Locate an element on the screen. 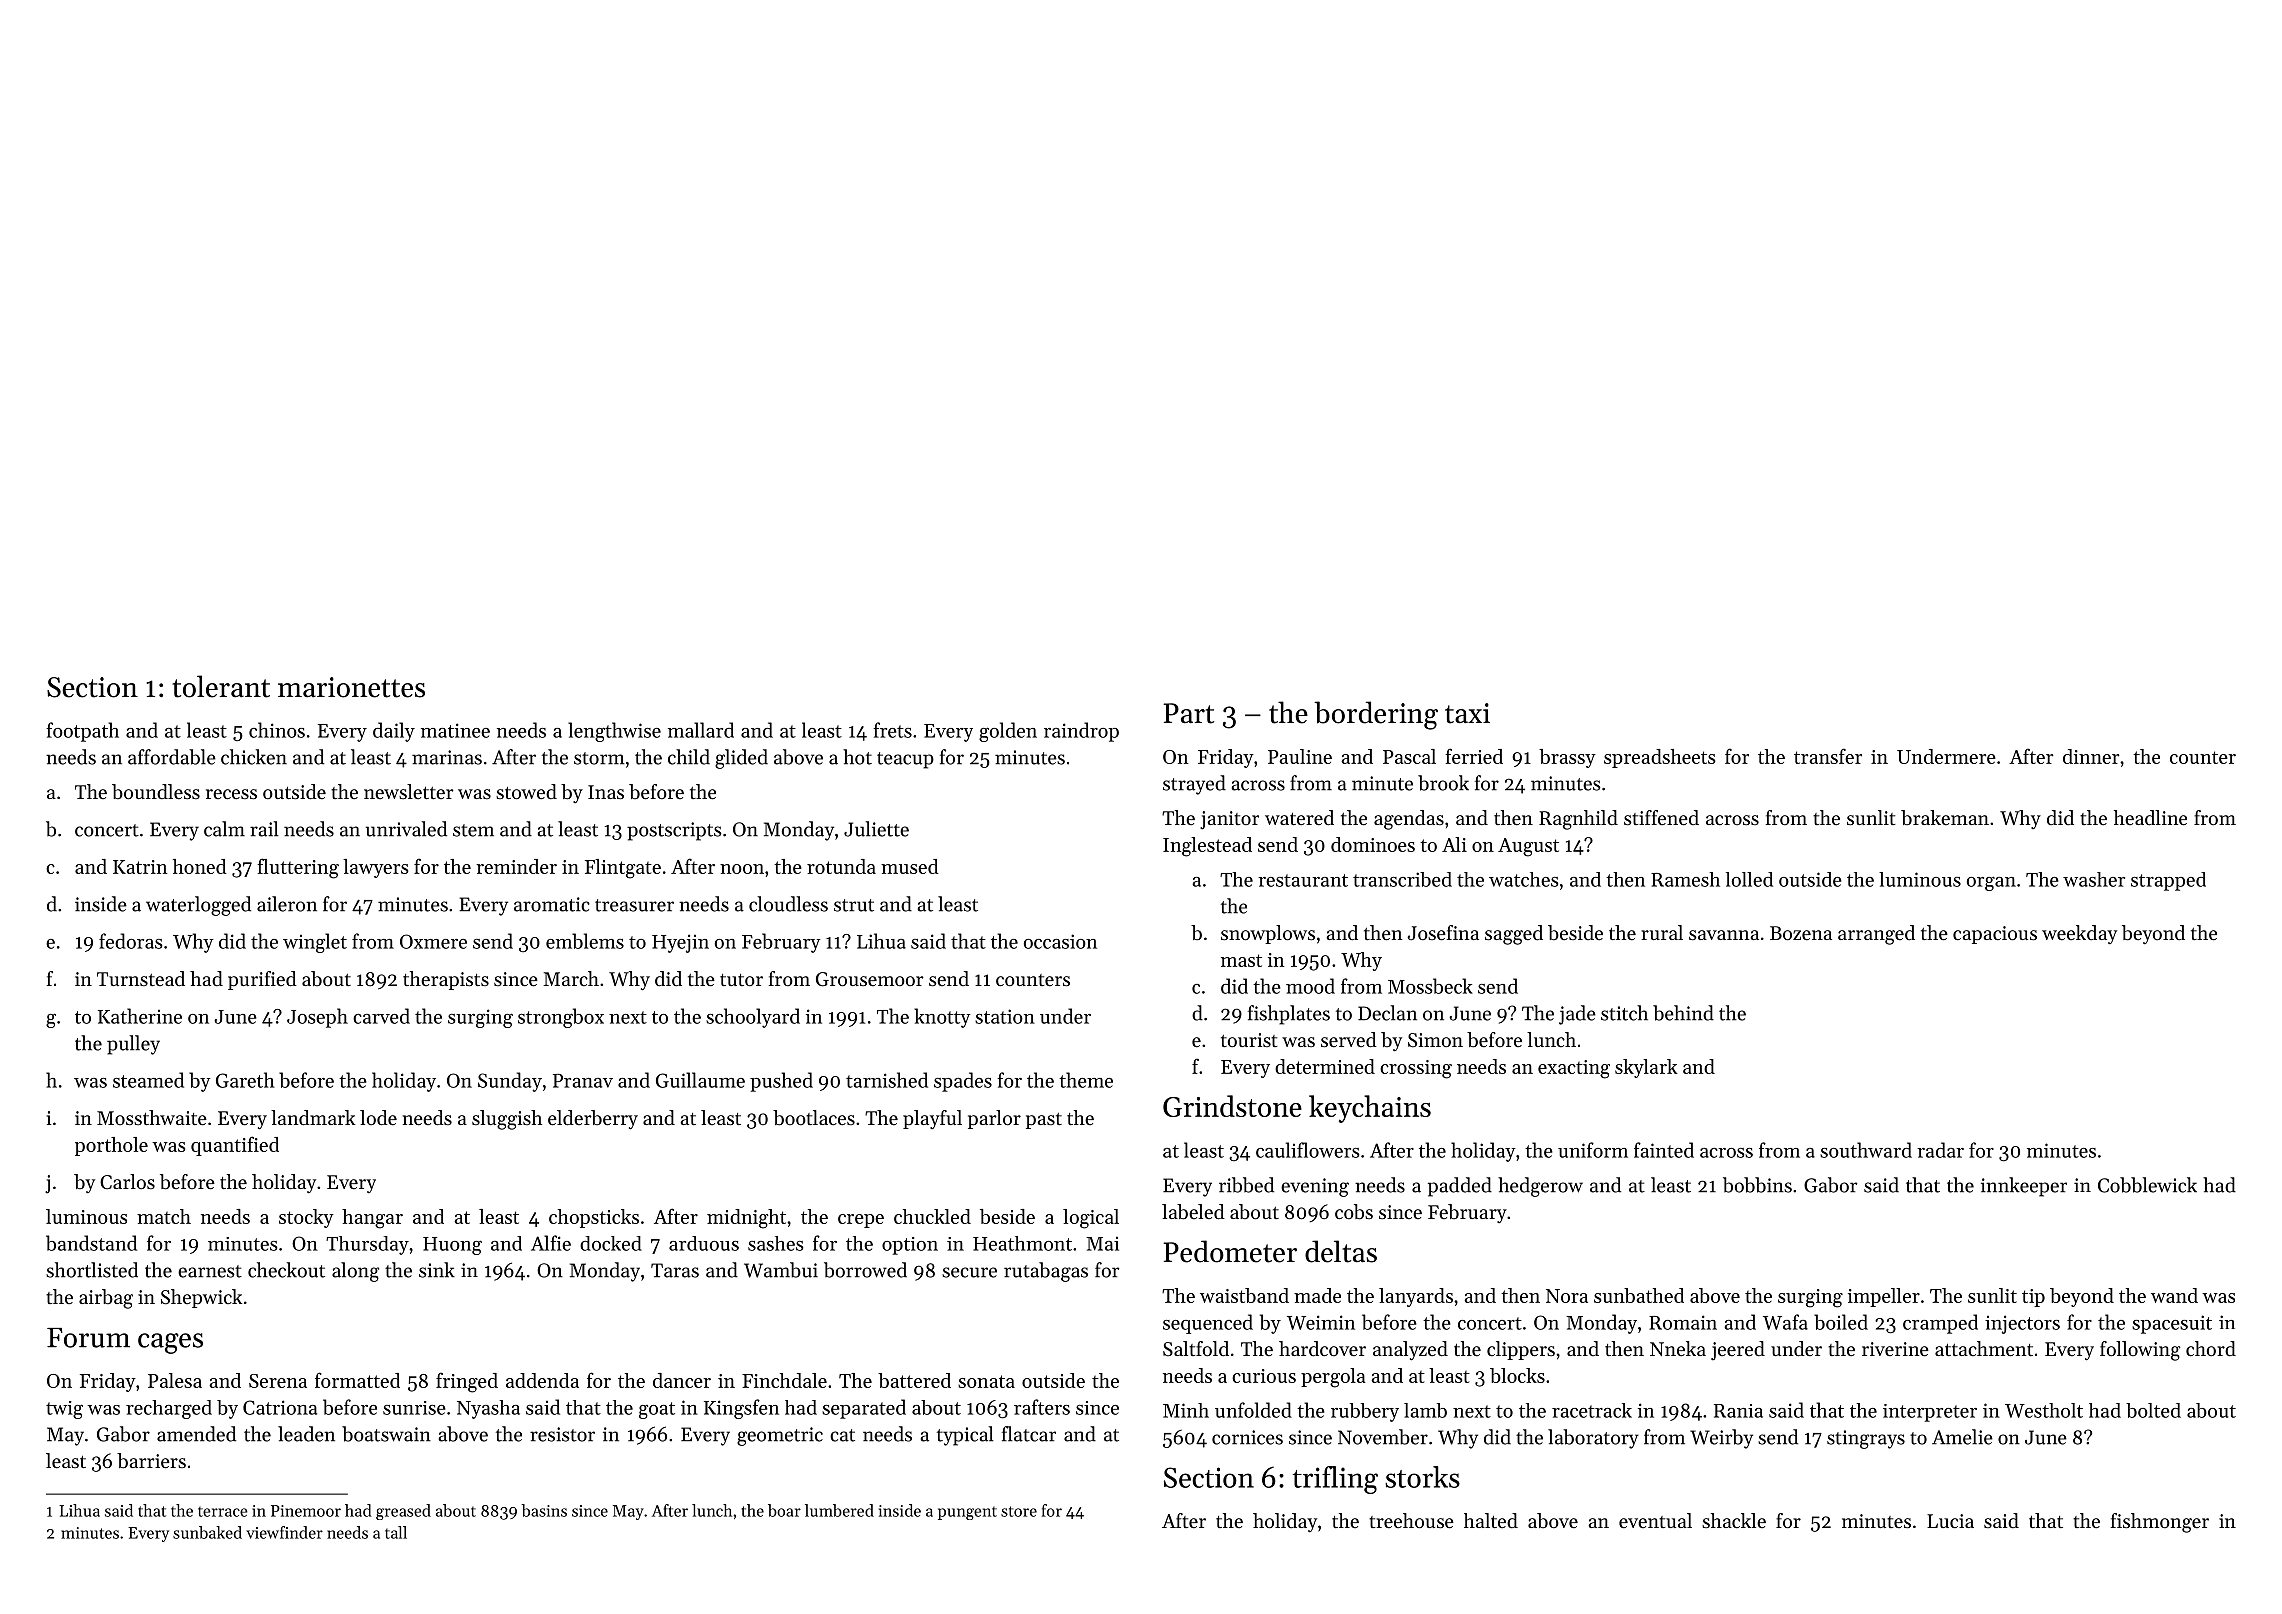 The width and height of the screenshot is (2282, 1614). Part is located at coordinates (1188, 713).
